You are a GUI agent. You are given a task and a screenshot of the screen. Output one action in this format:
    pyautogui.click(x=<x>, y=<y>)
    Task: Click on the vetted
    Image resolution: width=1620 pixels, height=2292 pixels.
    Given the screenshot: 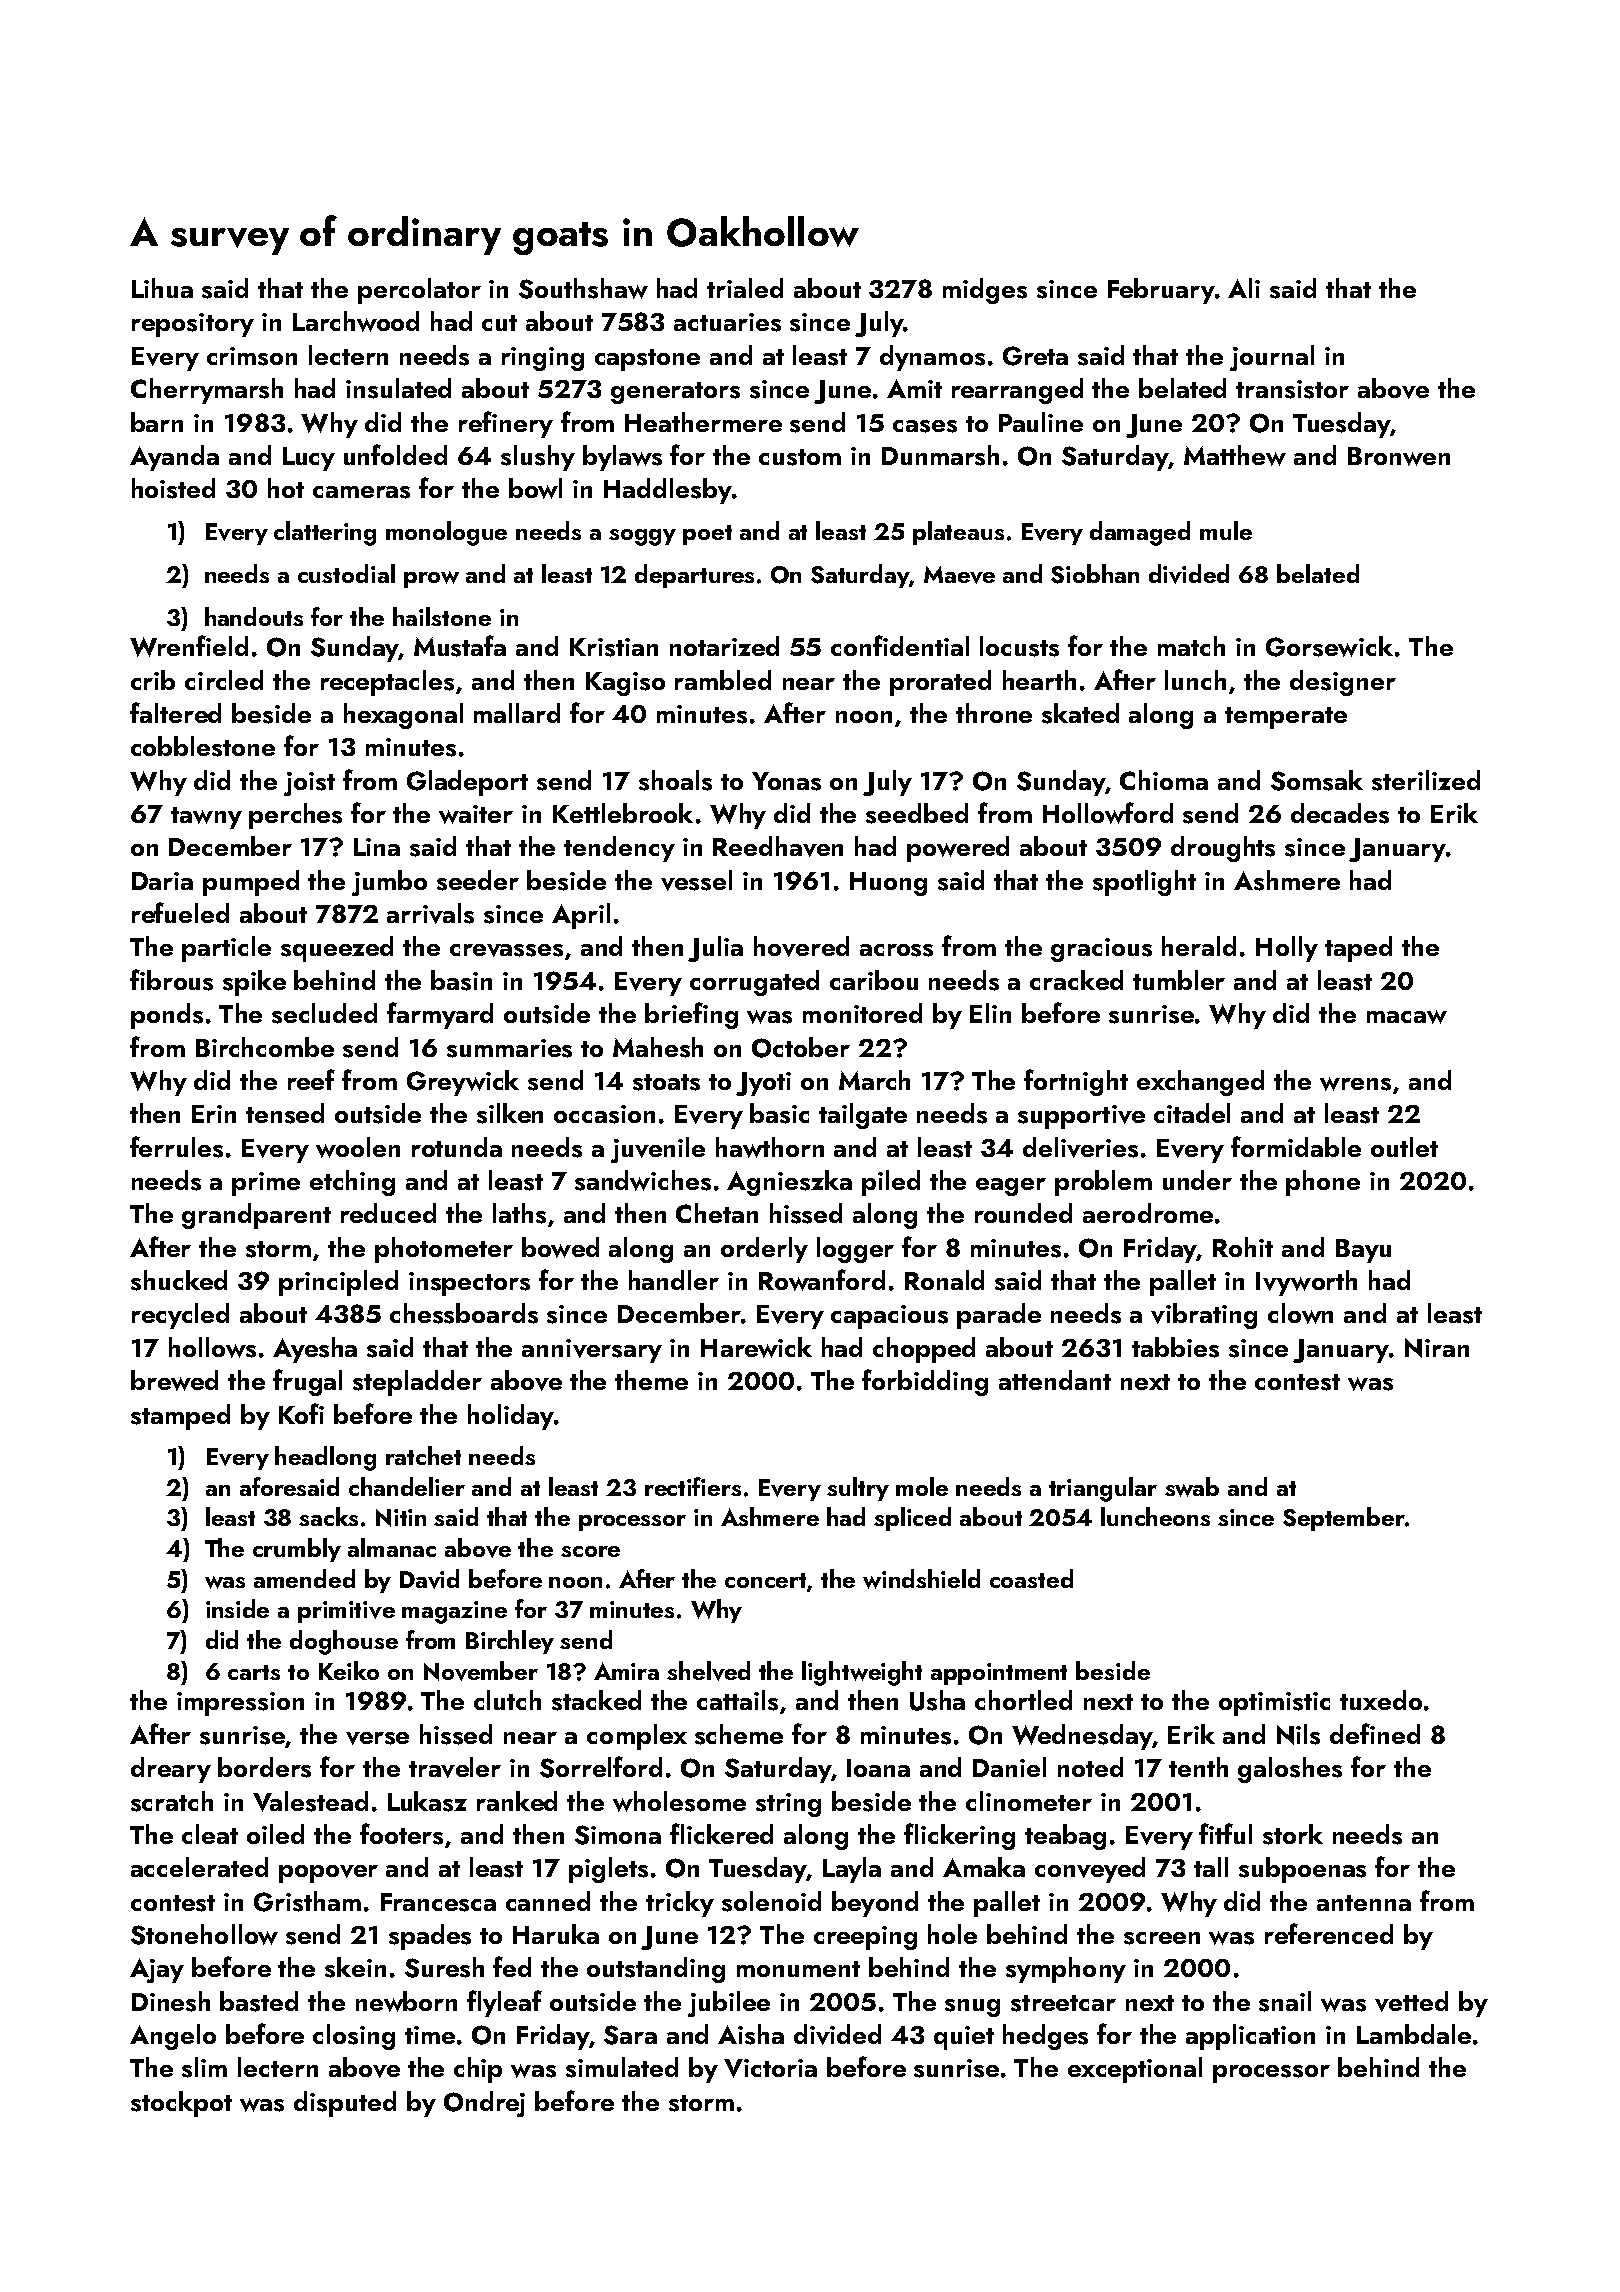 What is the action you would take?
    pyautogui.click(x=1411, y=2001)
